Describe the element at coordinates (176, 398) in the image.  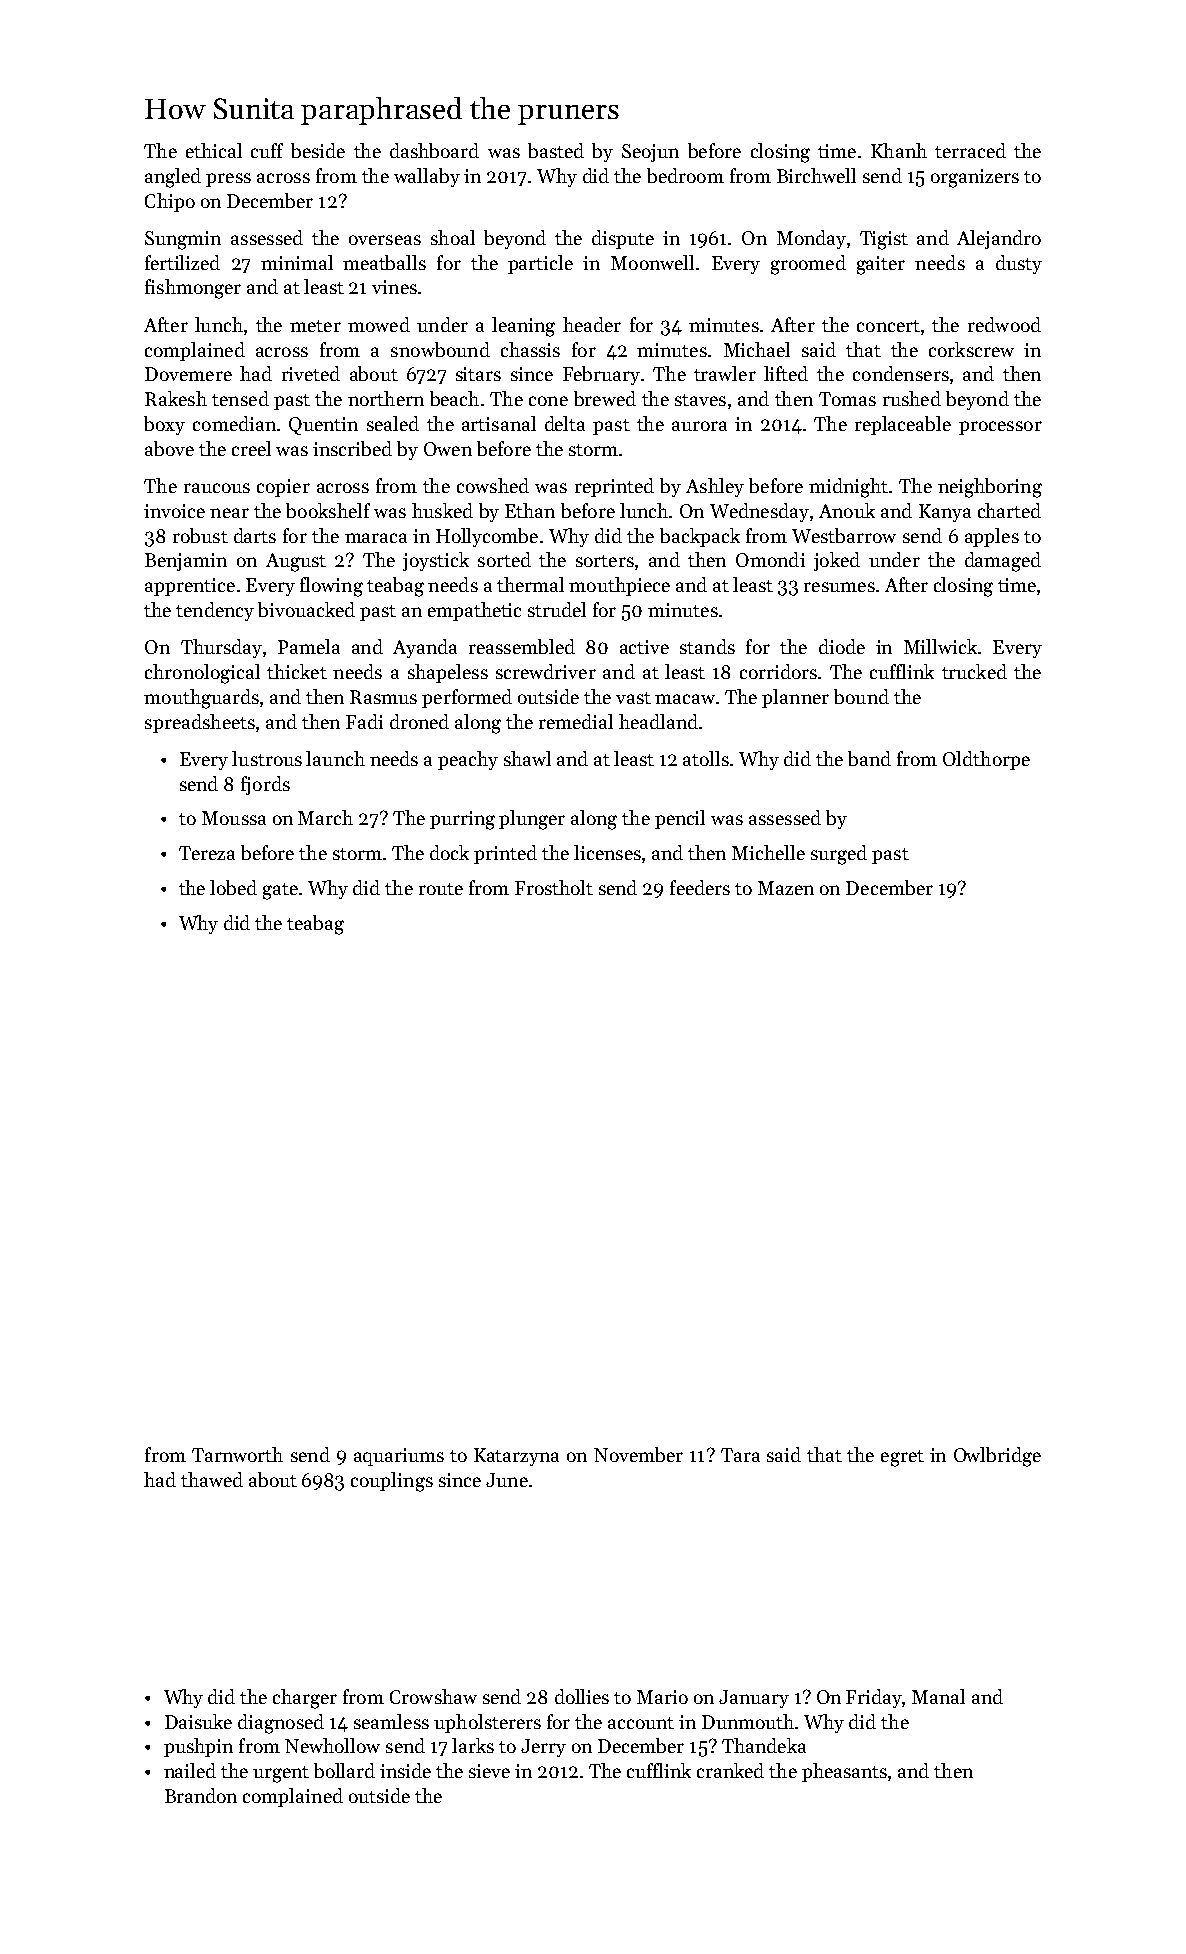
I see `Rakesh` at that location.
